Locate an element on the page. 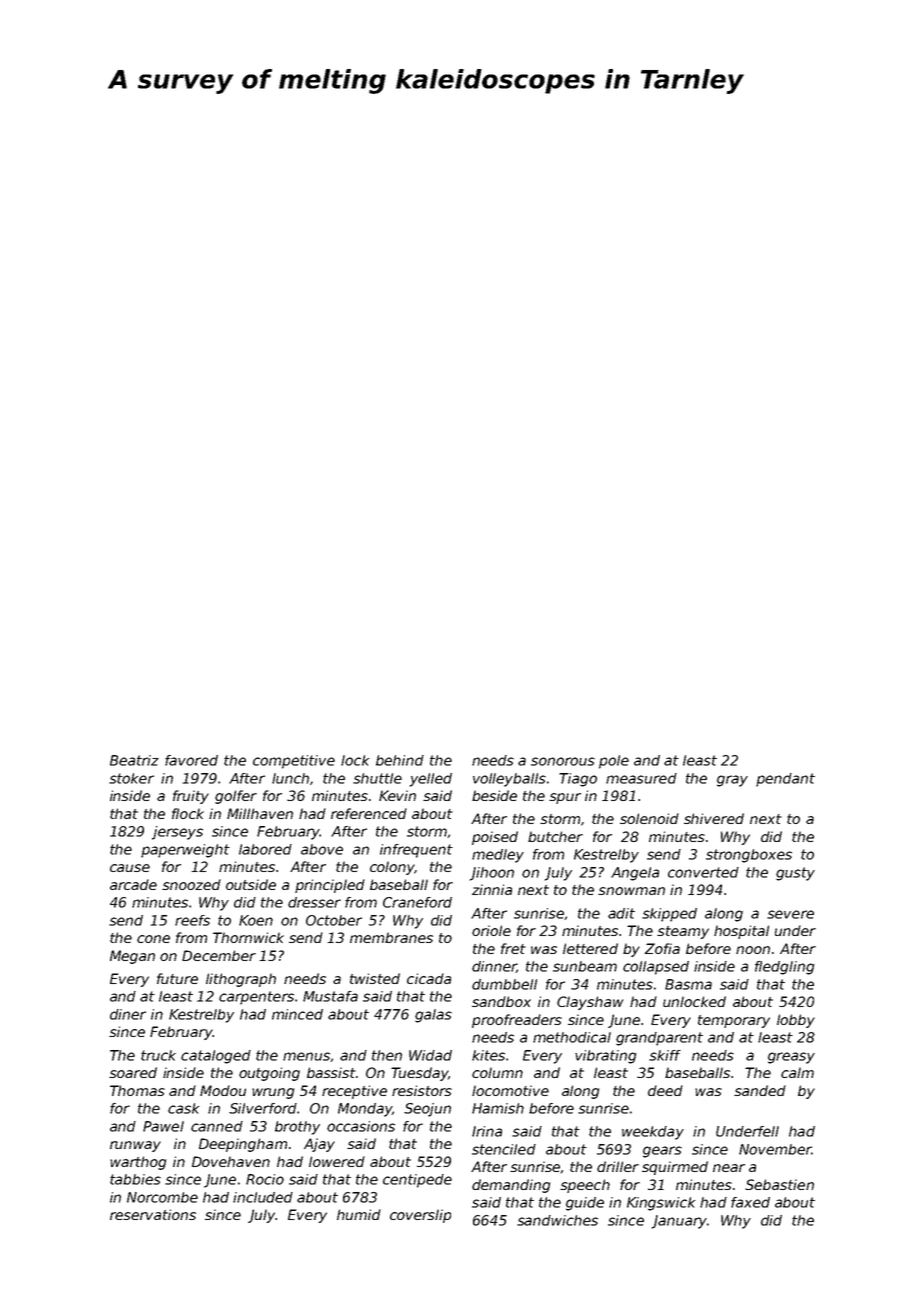 This document has height=1308, width=924. pendant is located at coordinates (785, 780).
